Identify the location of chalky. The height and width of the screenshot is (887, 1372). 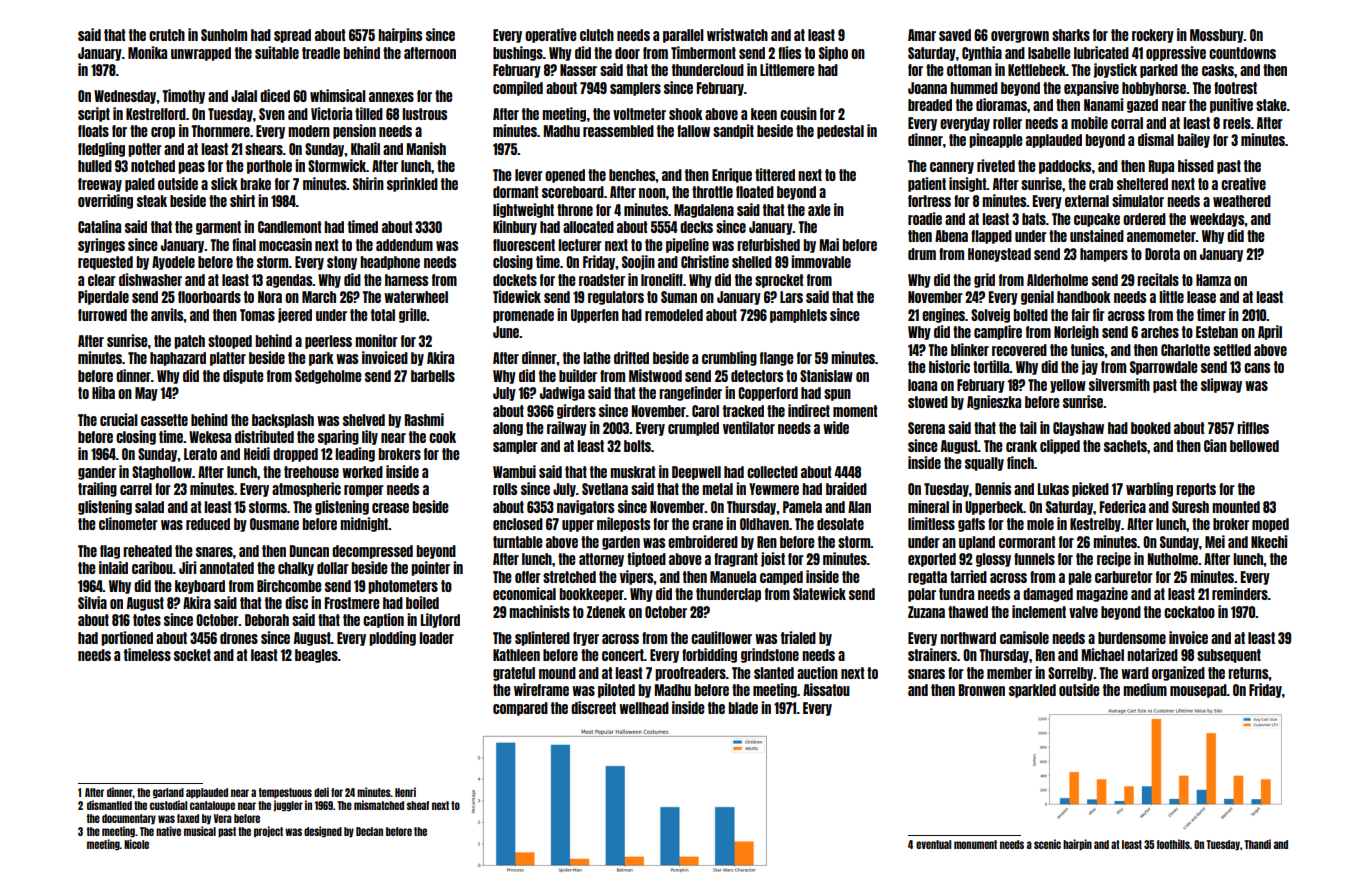
(296, 569).
